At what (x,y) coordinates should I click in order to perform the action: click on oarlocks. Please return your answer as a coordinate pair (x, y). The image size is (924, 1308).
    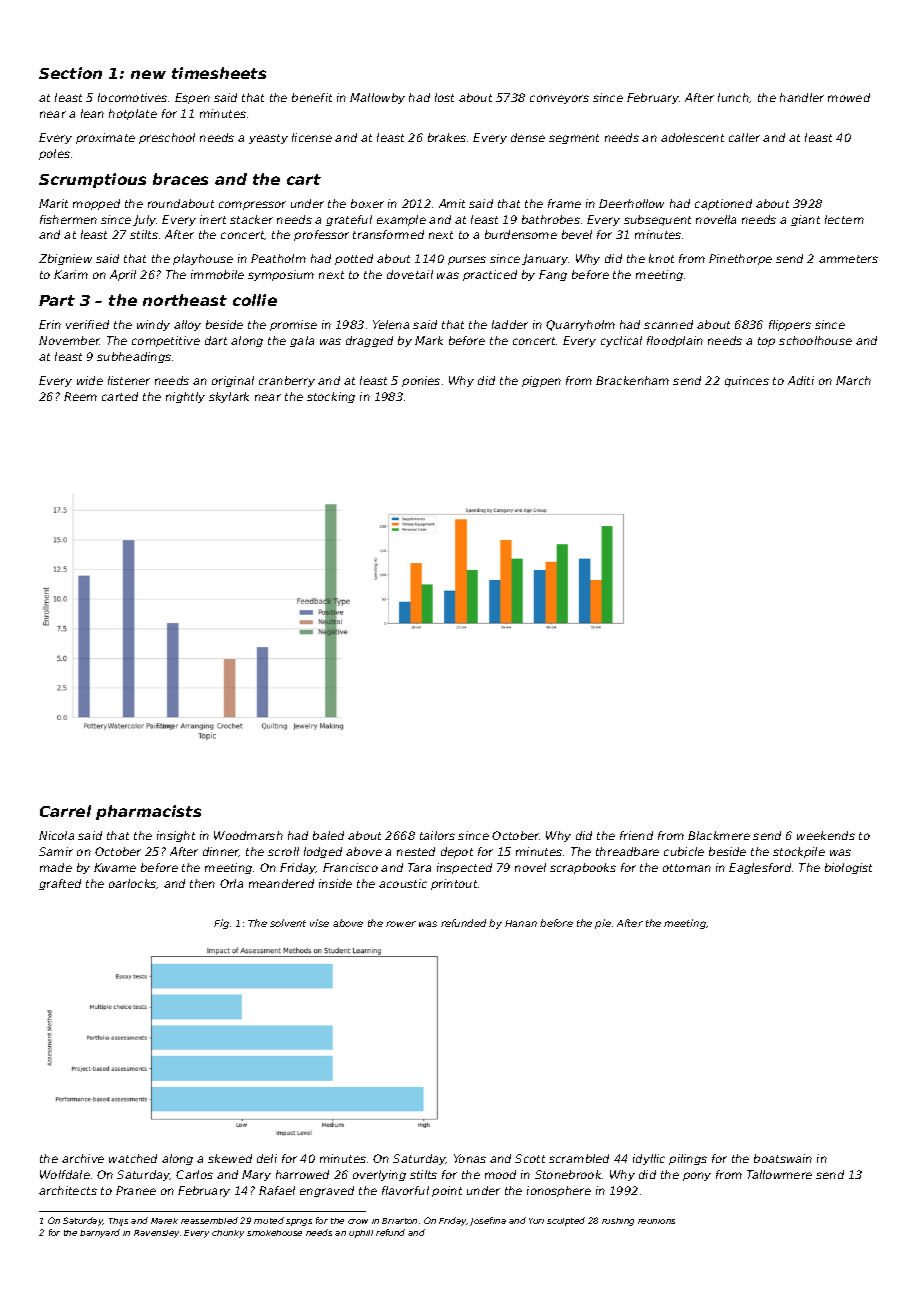
    Looking at the image, I should click on (133, 884).
